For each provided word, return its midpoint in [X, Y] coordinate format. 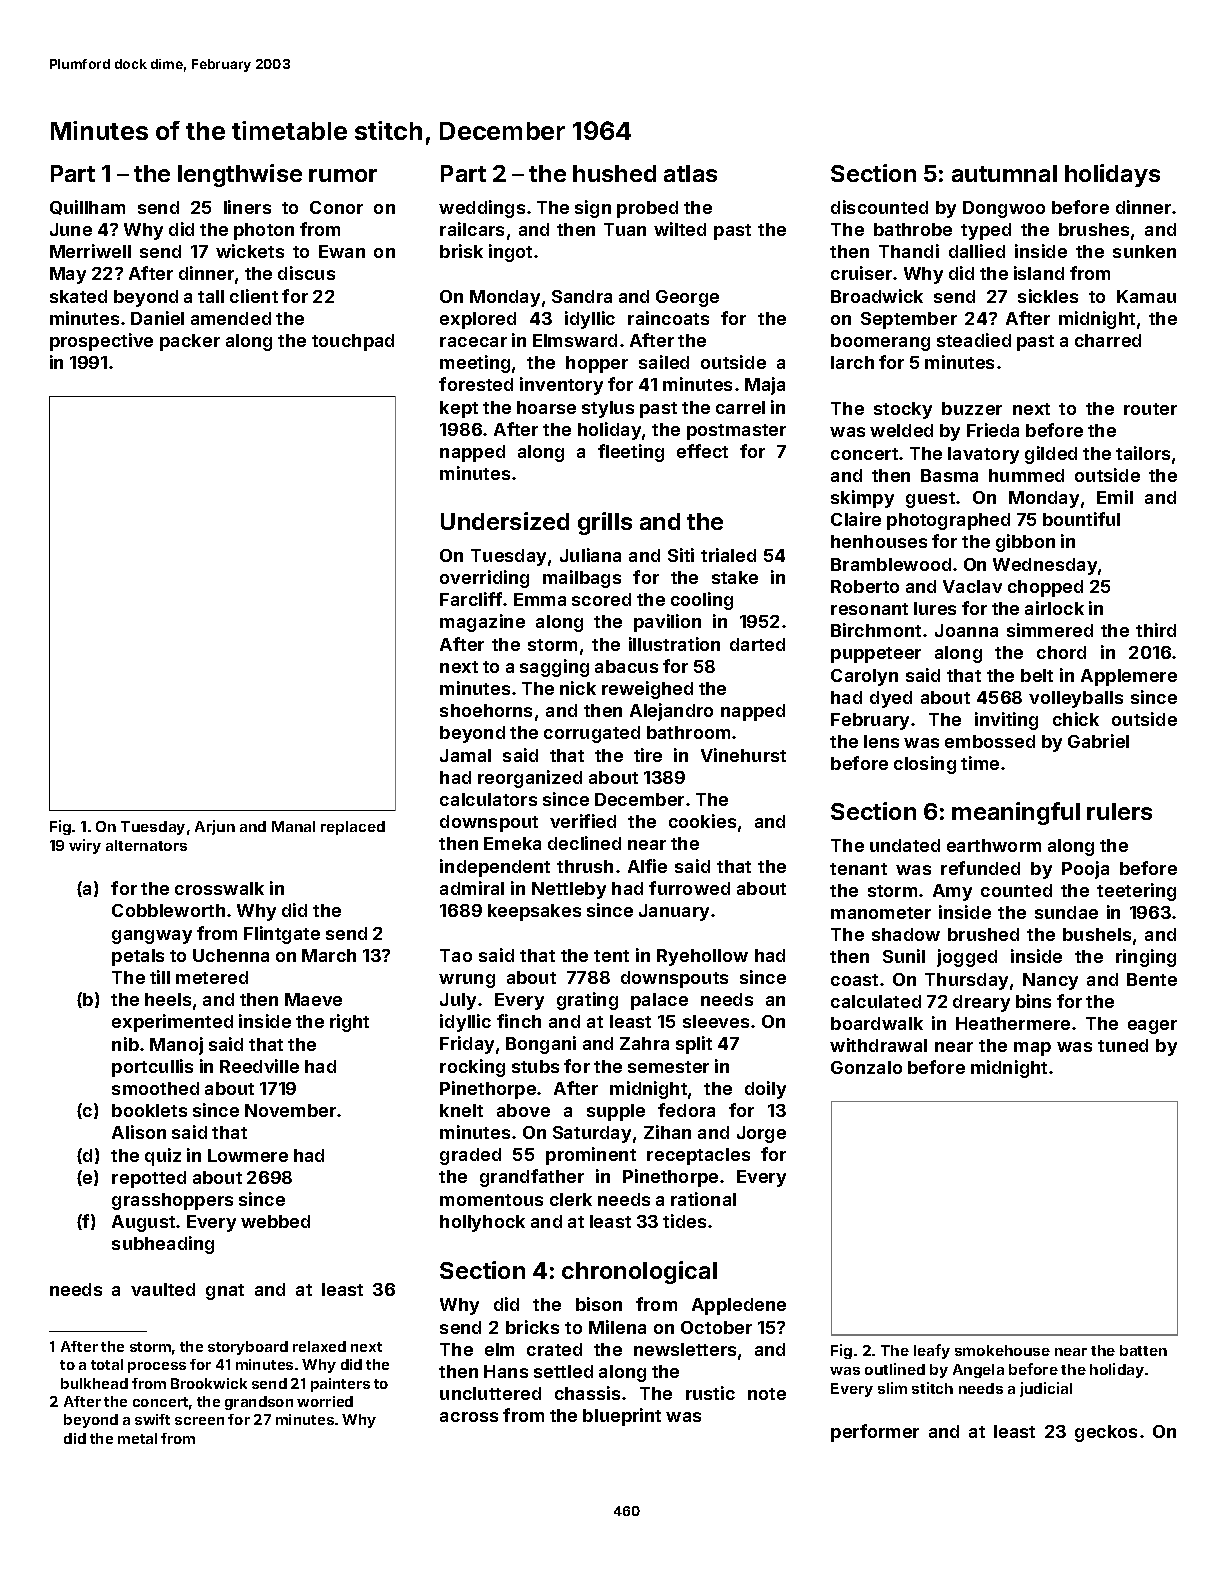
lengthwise [240, 175]
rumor [343, 175]
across [469, 1417]
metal [137, 1438]
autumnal [1004, 173]
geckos [1106, 1433]
